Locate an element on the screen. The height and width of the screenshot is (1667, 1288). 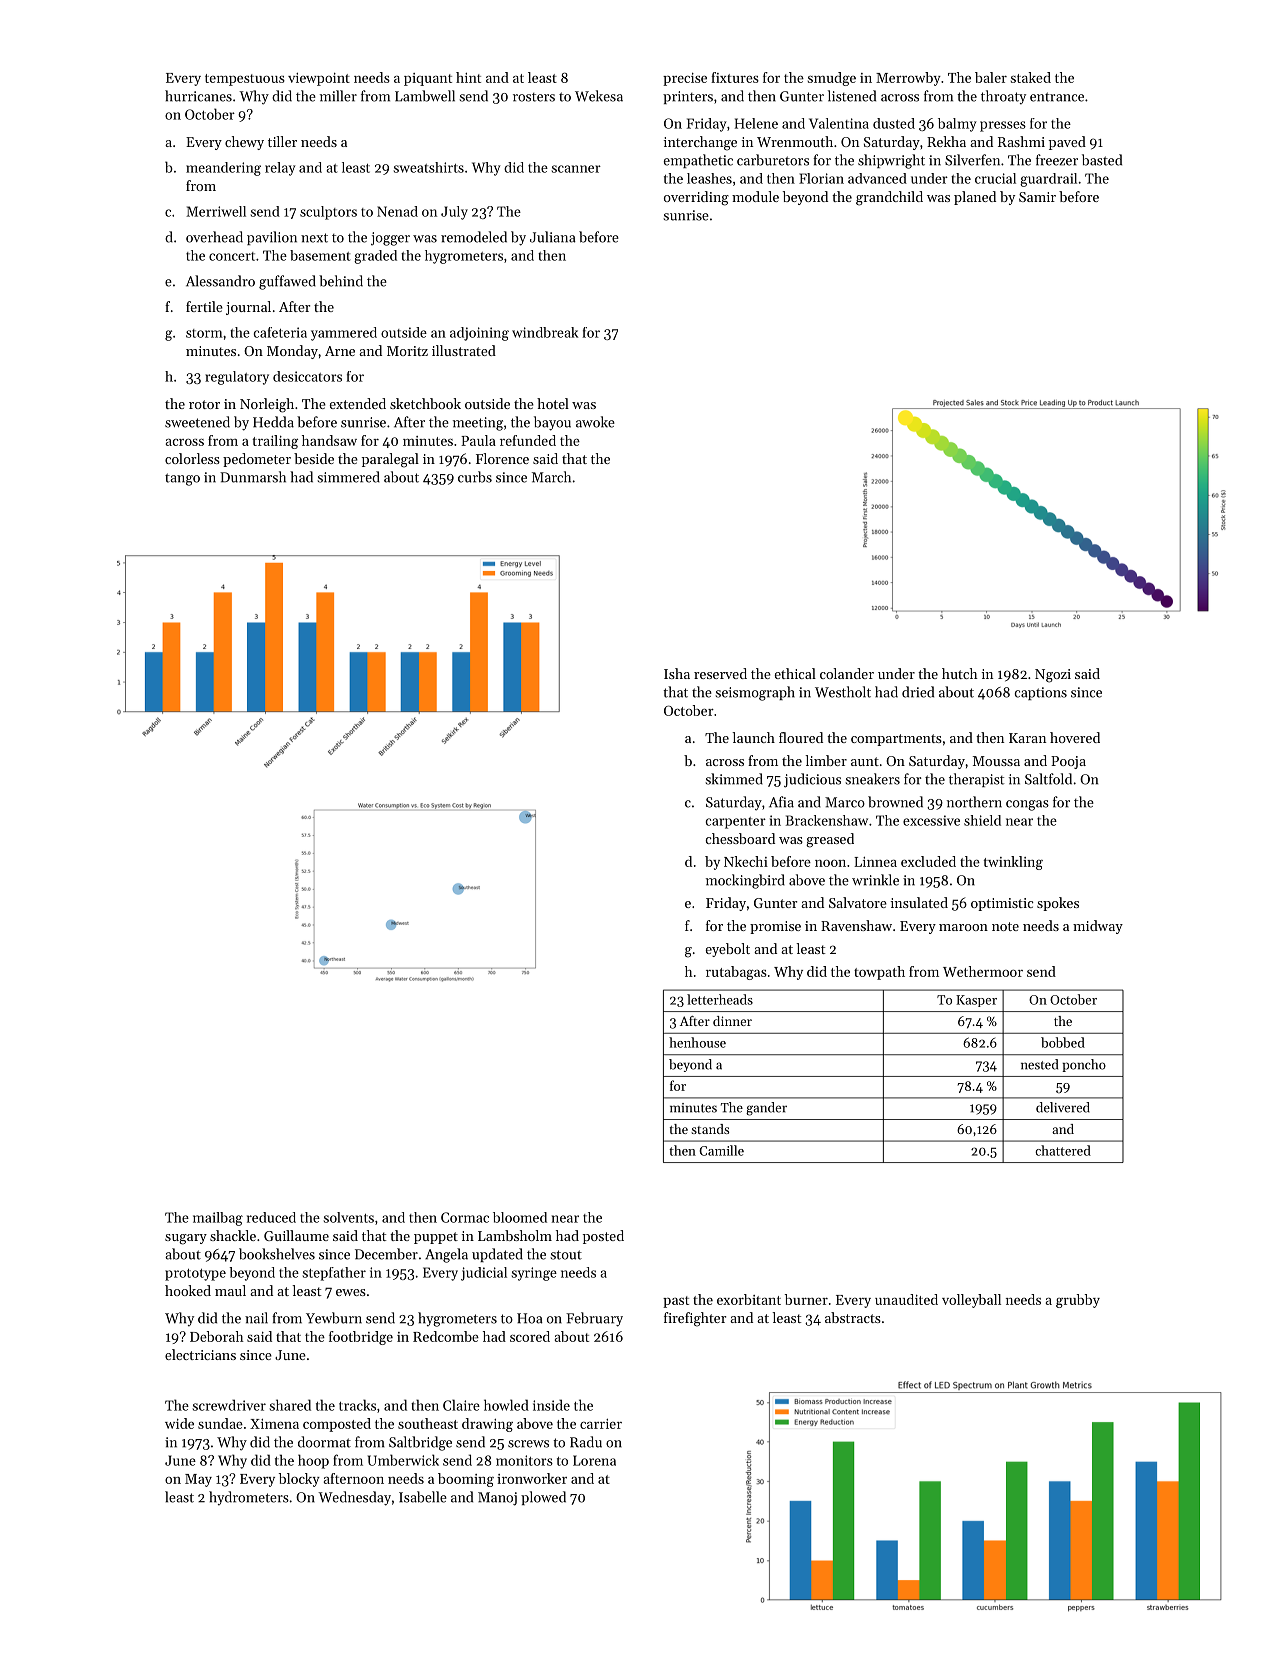
planed is located at coordinates (975, 198).
